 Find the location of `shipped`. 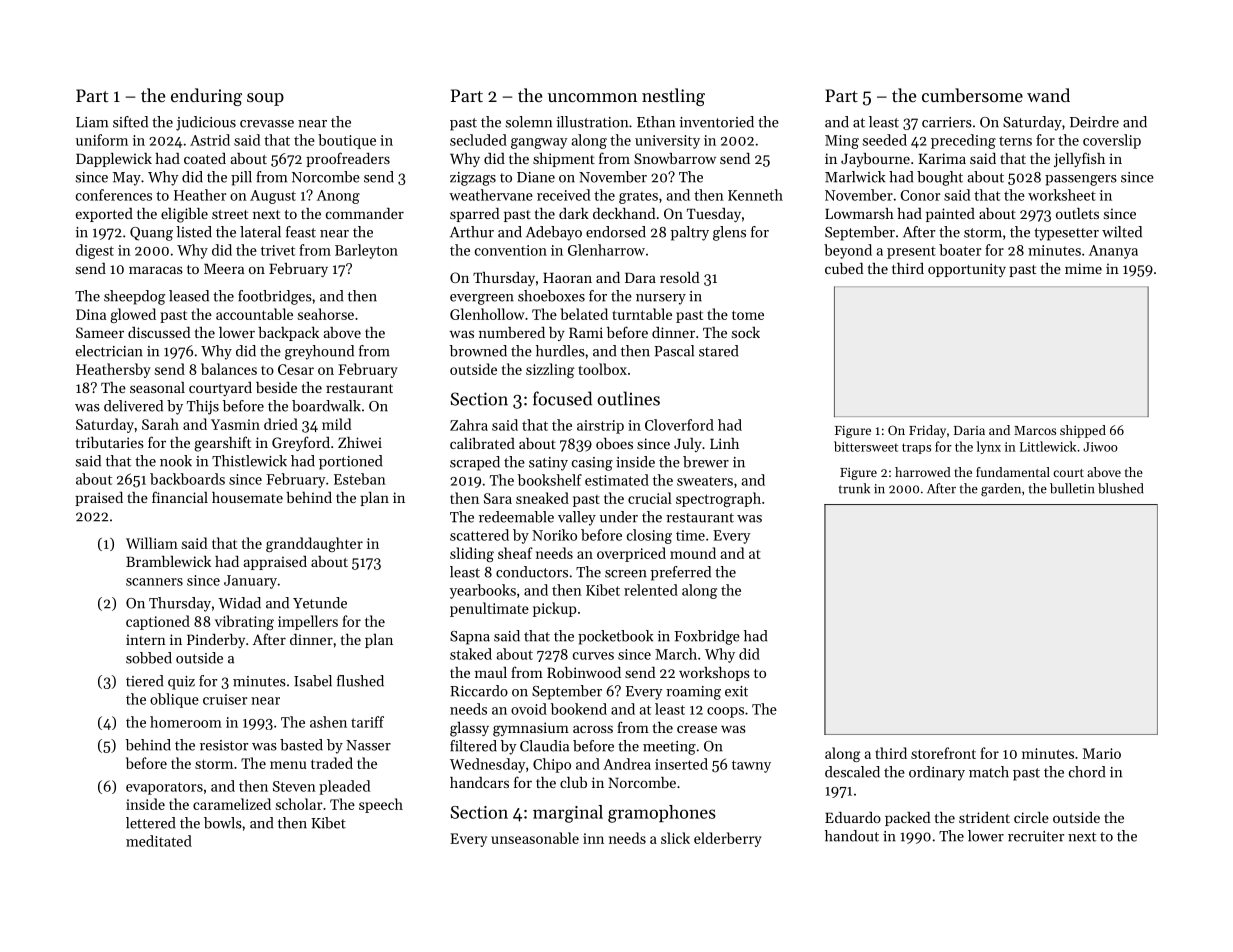

shipped is located at coordinates (1083, 431).
